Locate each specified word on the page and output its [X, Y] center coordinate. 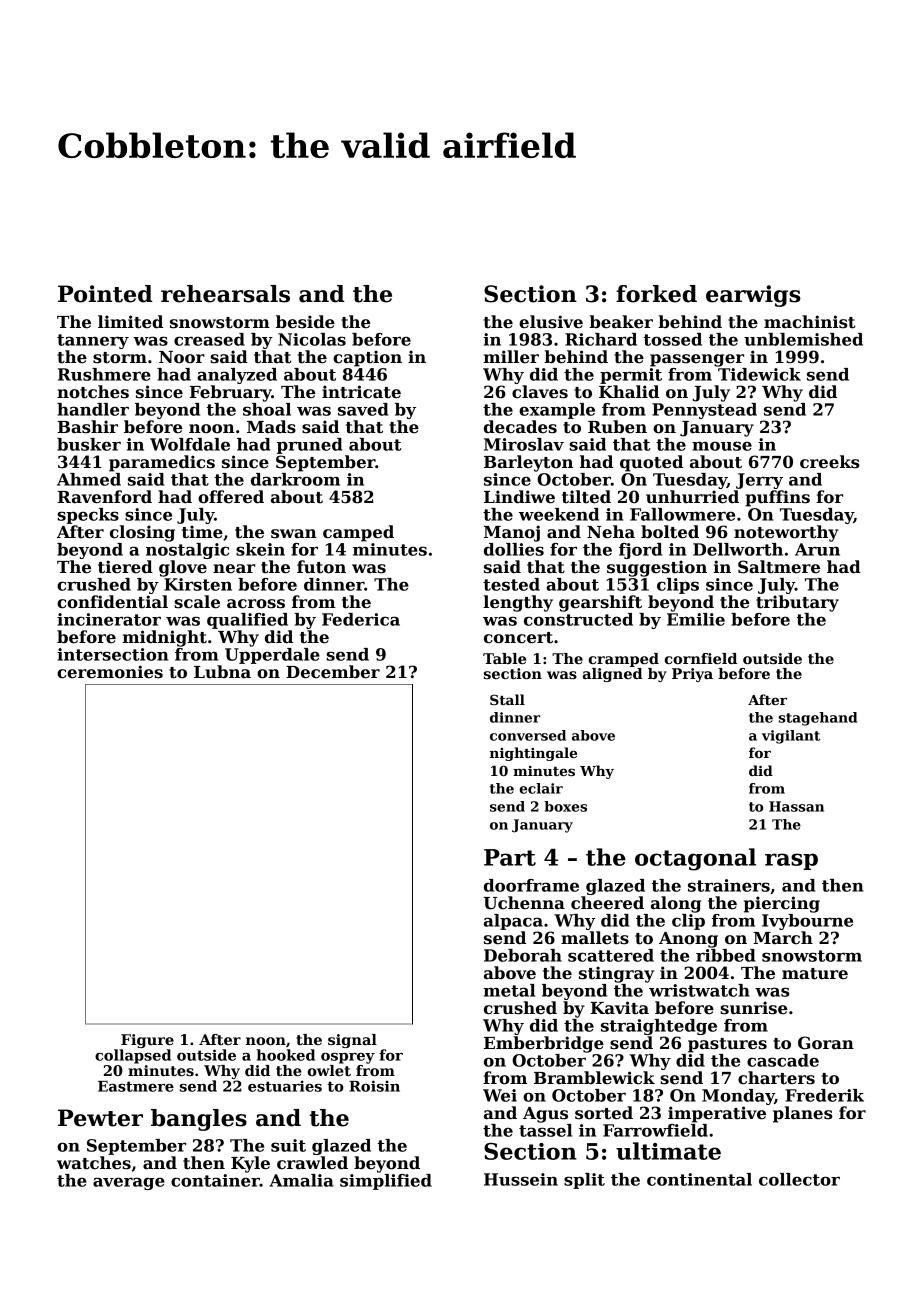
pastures [727, 1045]
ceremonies [110, 672]
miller [511, 357]
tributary [797, 603]
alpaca [513, 922]
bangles [199, 1120]
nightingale [533, 754]
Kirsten [198, 584]
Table [504, 658]
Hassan [796, 806]
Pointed [105, 294]
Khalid [629, 392]
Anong [688, 940]
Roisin [374, 1086]
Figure [147, 1041]
